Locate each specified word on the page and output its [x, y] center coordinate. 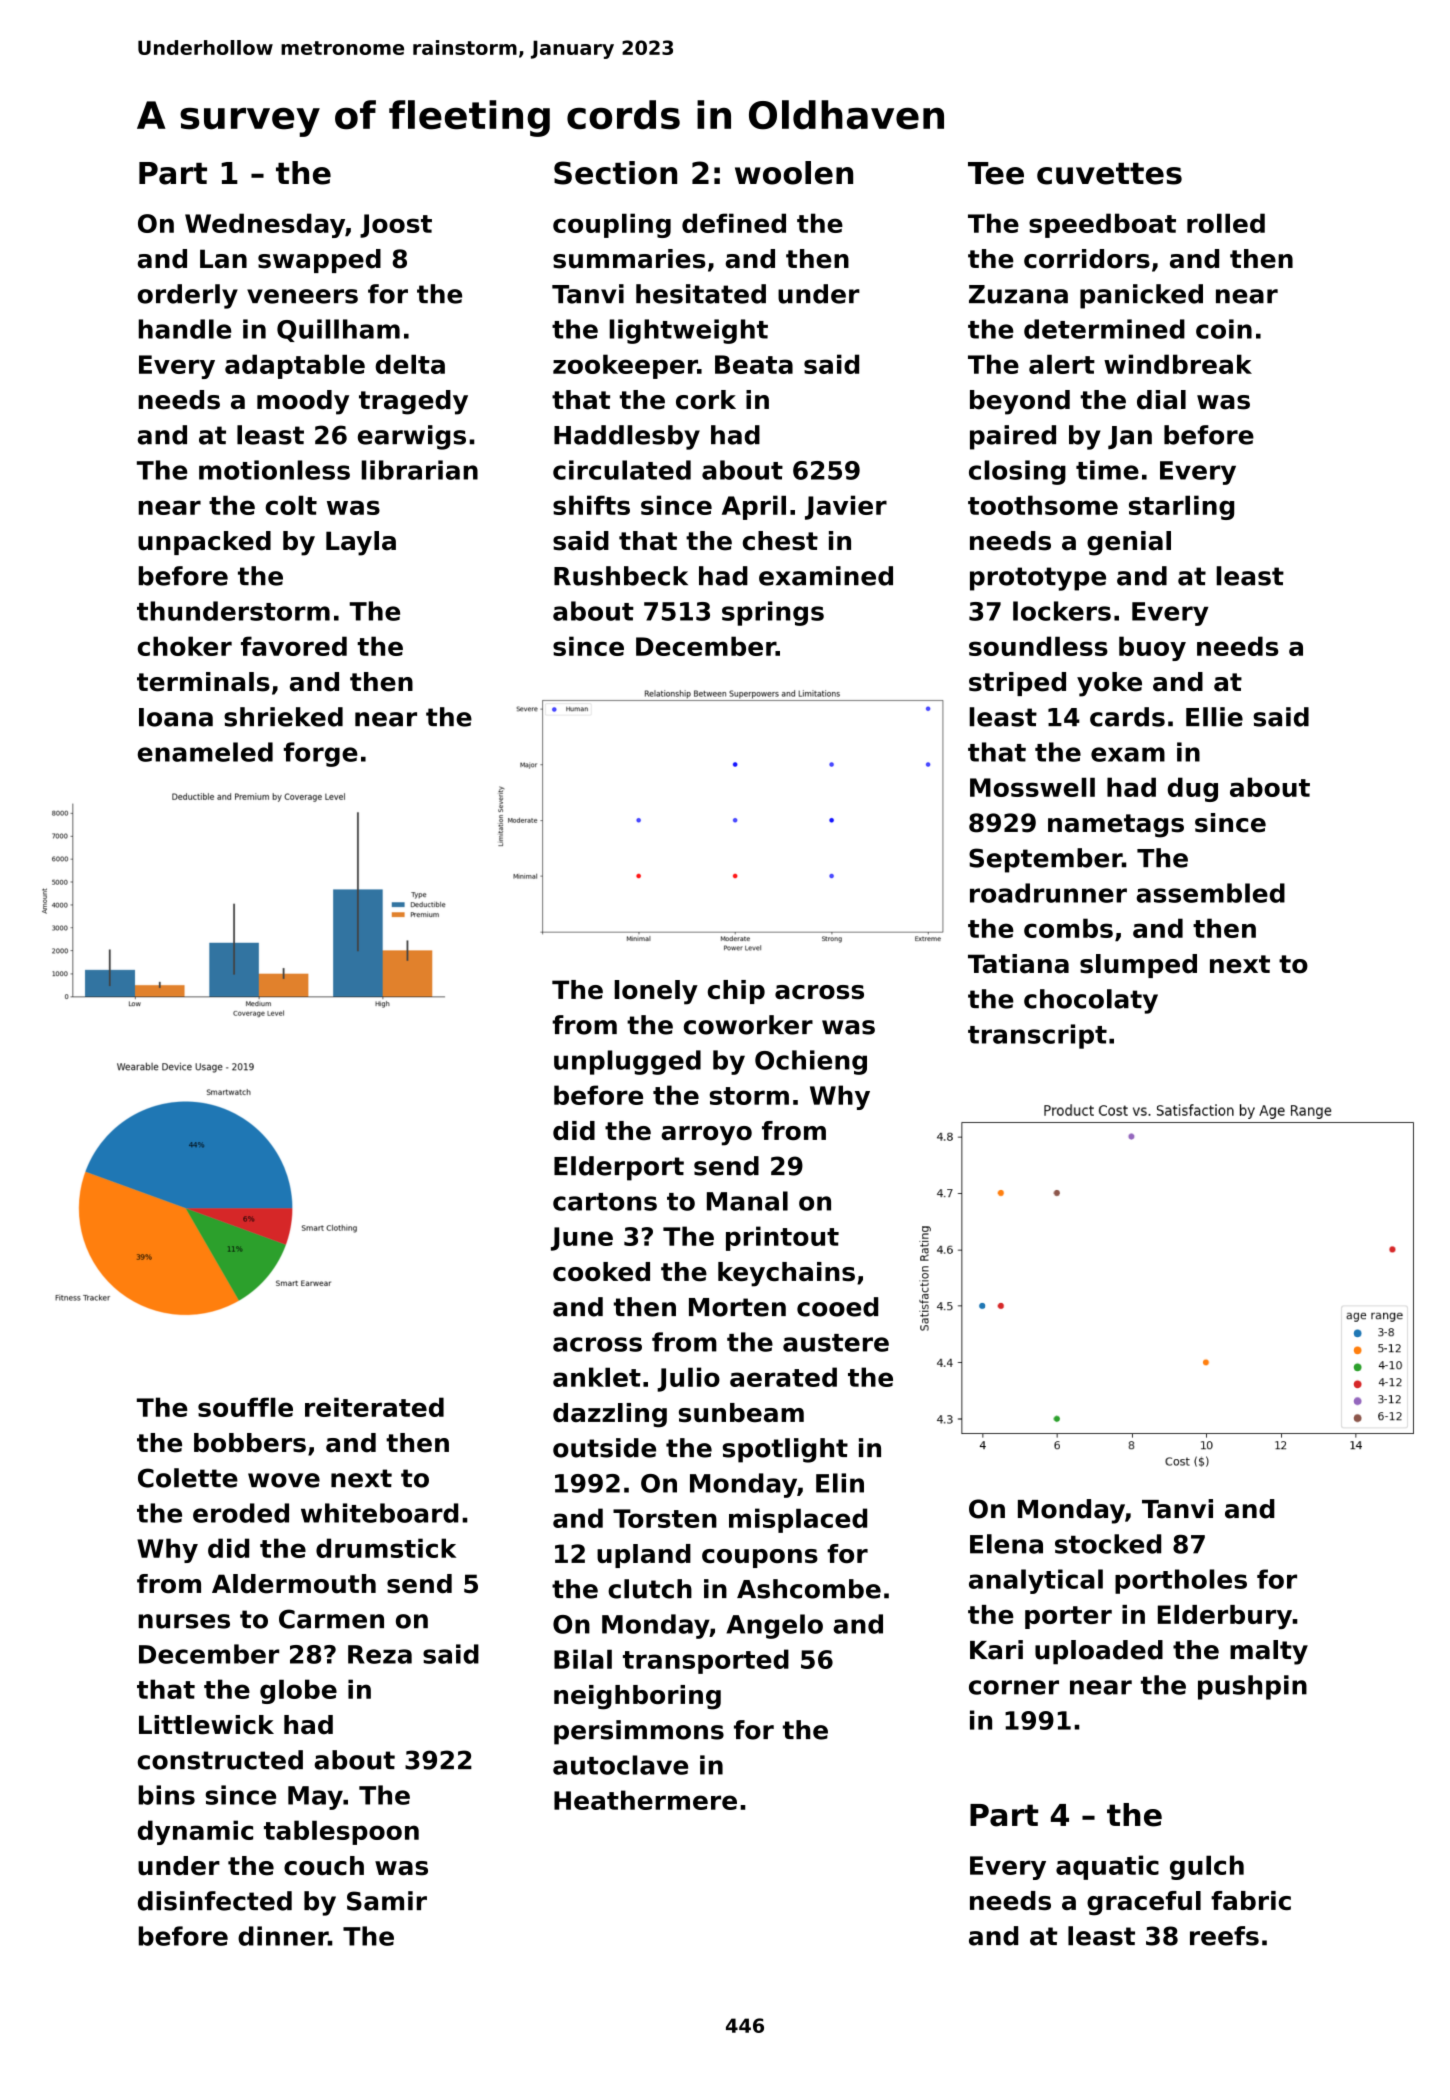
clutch [650, 1589]
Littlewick [206, 1725]
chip [736, 992]
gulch [1207, 1867]
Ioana [176, 717]
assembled [1210, 893]
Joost [396, 226]
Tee [996, 173]
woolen [794, 173]
